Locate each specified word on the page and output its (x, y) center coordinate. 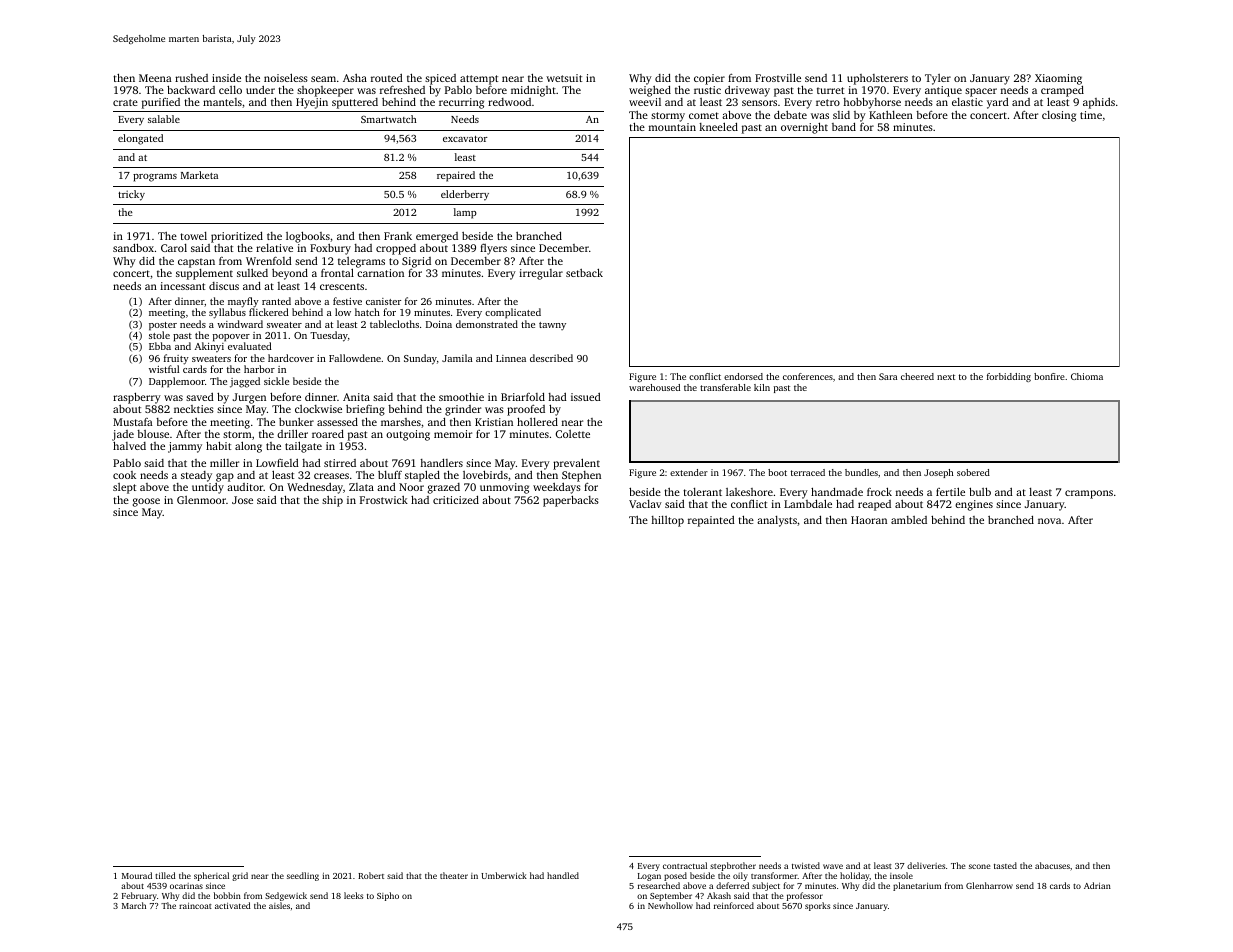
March (134, 905)
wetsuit (564, 78)
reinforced (734, 905)
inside (226, 78)
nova (1049, 521)
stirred (340, 463)
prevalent (576, 464)
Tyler (938, 79)
